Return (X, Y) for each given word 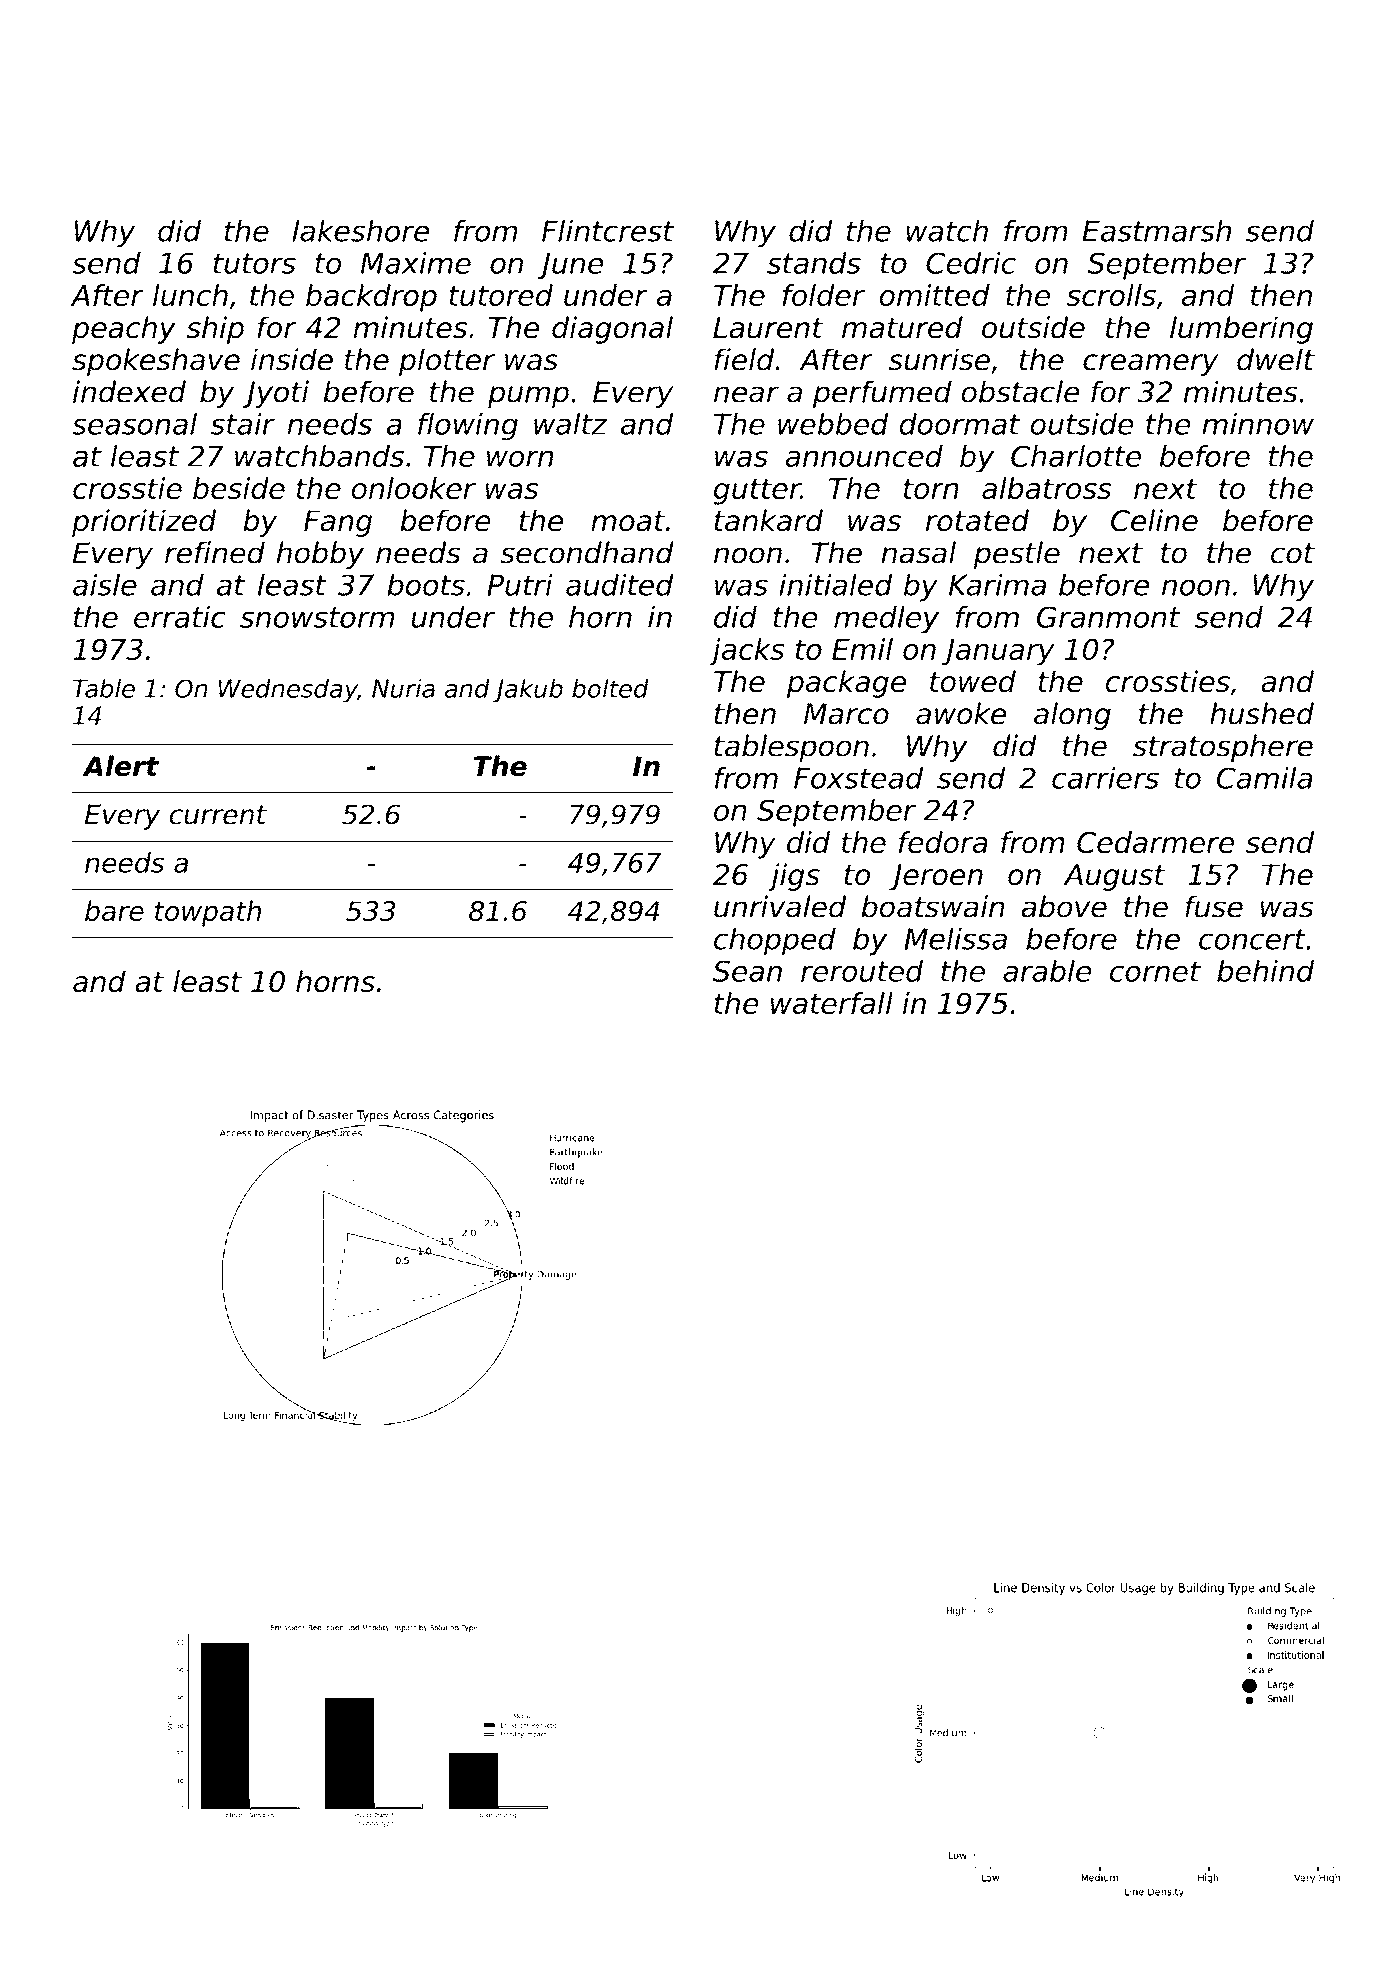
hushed (1262, 713)
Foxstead (858, 778)
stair (243, 424)
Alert (120, 766)
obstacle (1020, 391)
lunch (190, 295)
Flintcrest (608, 231)
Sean (747, 971)
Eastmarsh (1157, 231)
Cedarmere (1155, 842)
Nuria (403, 688)
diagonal (612, 330)
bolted (610, 688)
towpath (208, 913)
